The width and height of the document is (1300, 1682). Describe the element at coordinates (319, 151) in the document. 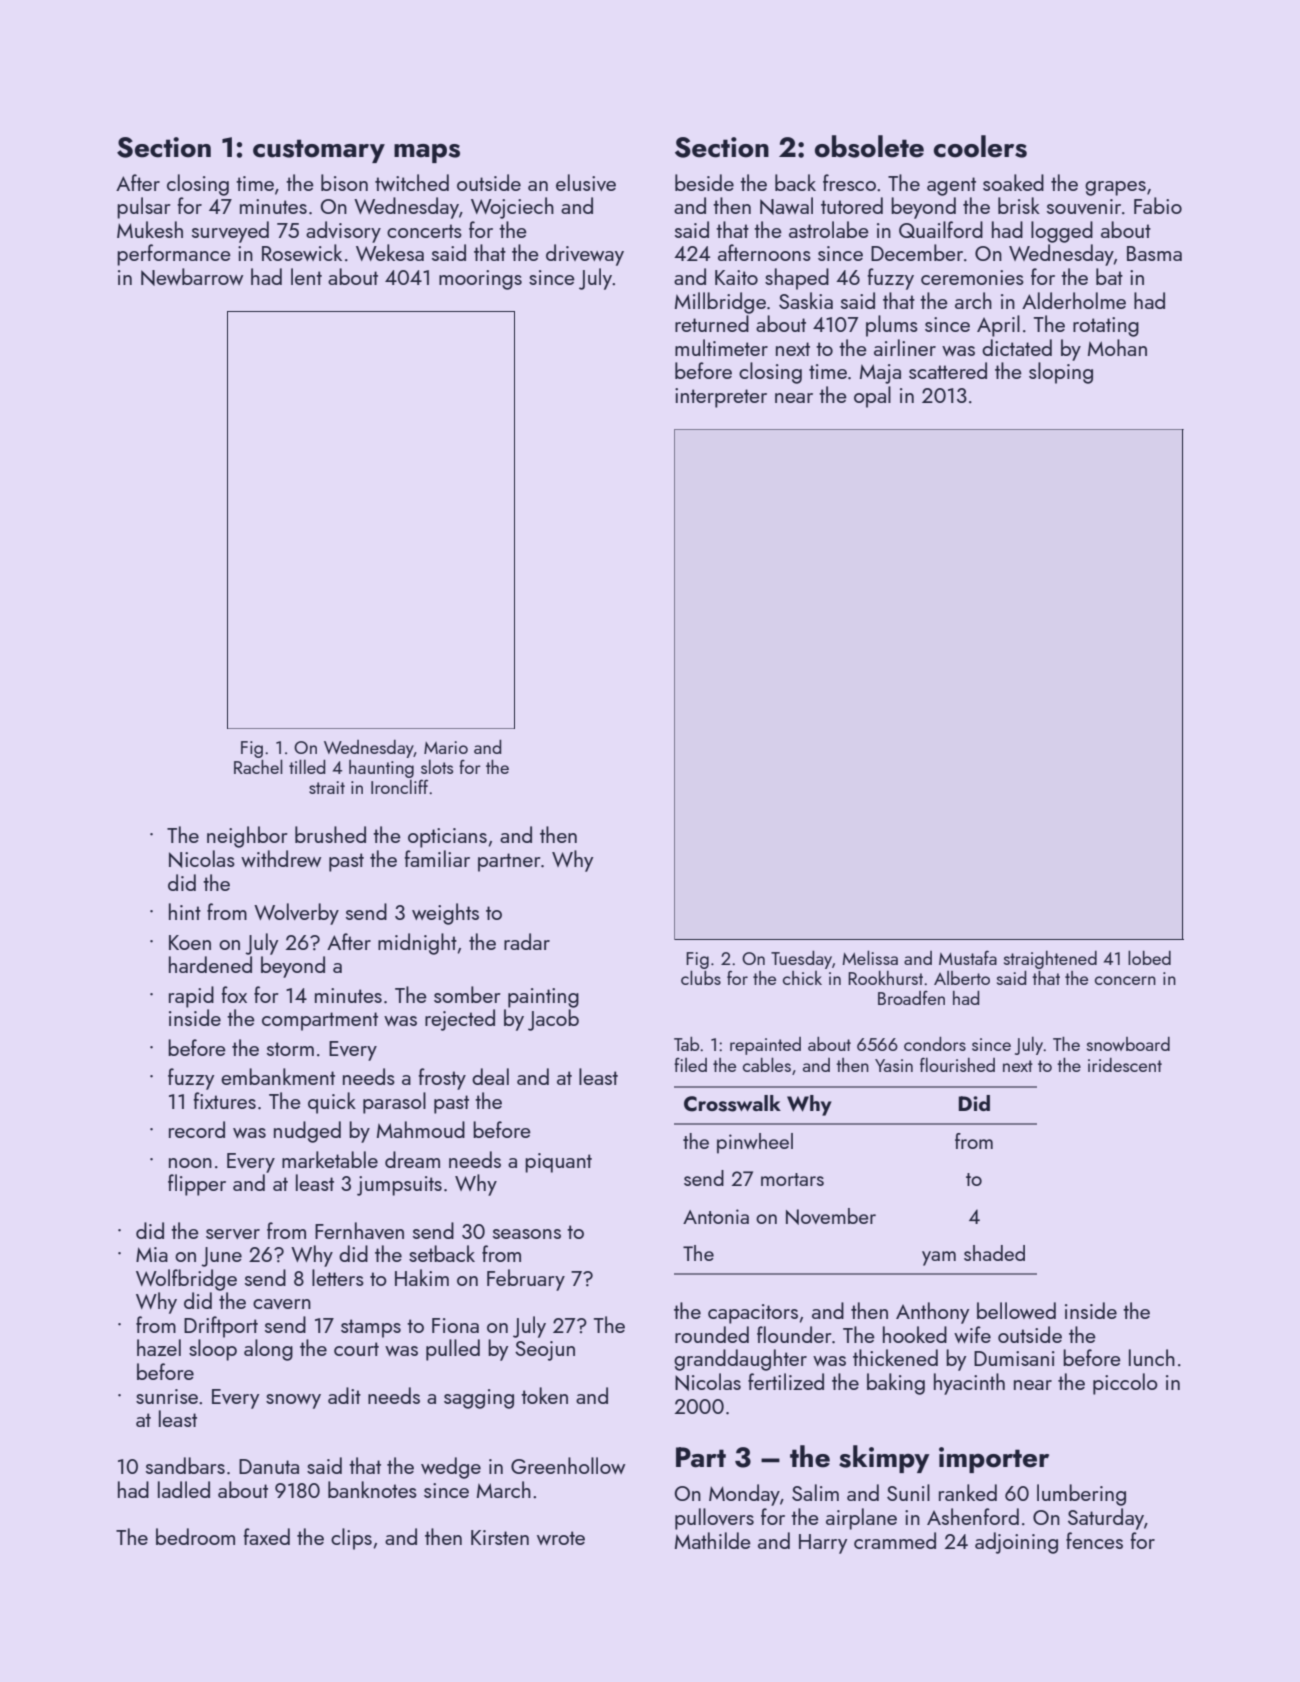

I see `customary` at that location.
